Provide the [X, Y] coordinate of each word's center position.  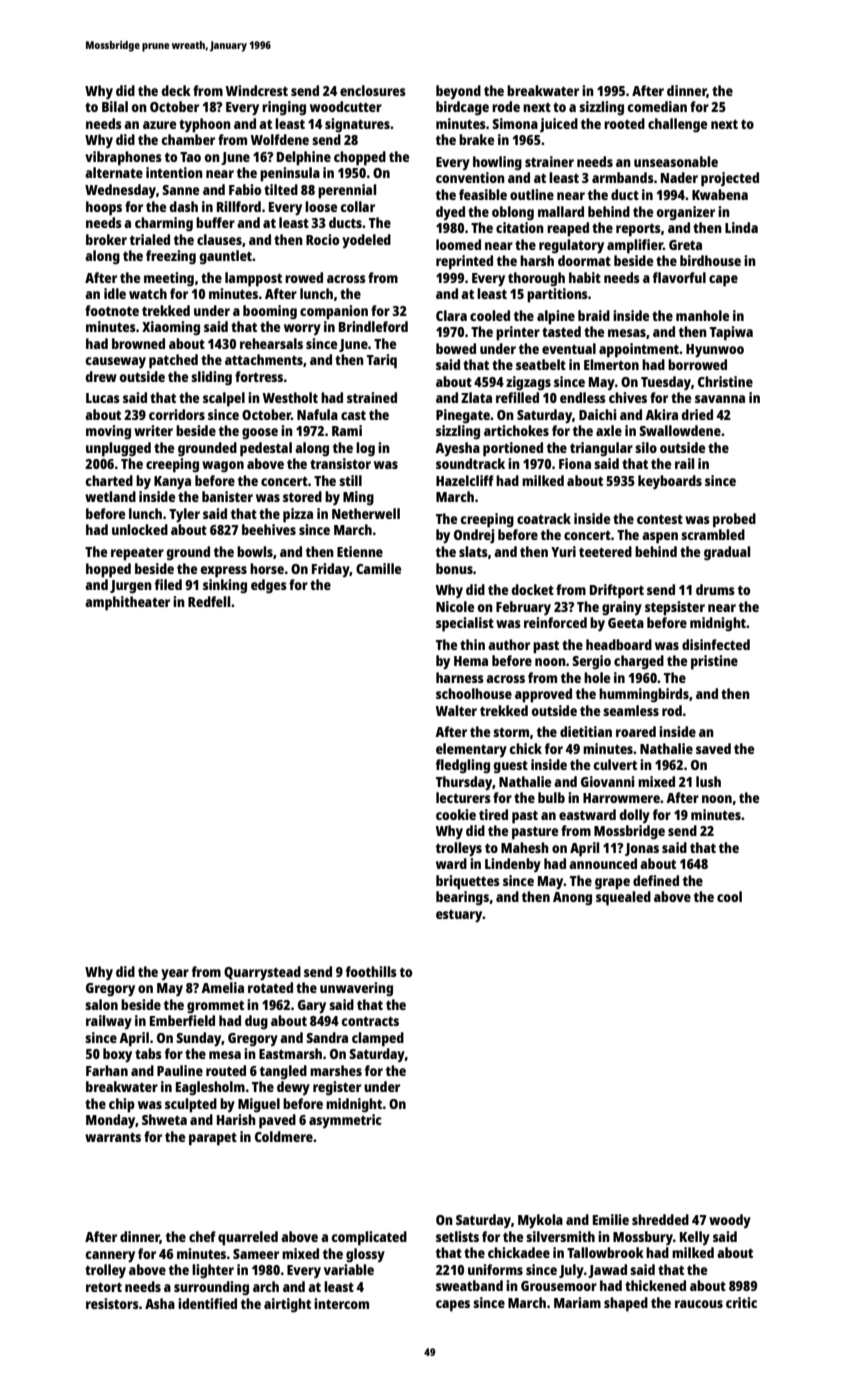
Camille [378, 568]
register [337, 1088]
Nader [679, 177]
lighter [213, 1271]
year [175, 974]
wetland [110, 496]
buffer [215, 222]
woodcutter [346, 106]
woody [730, 1221]
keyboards [670, 482]
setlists [457, 1236]
